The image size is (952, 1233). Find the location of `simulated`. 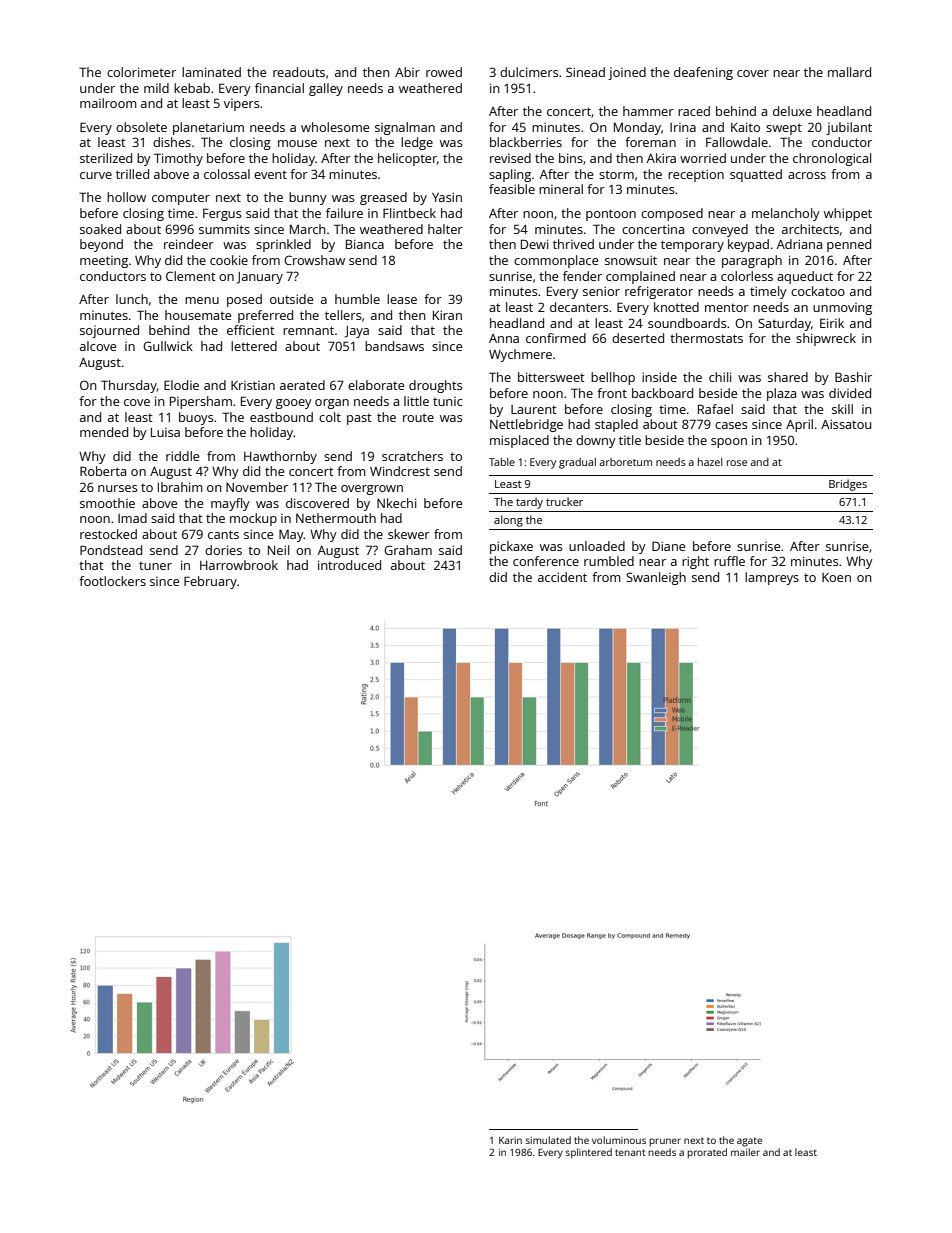

simulated is located at coordinates (548, 1140).
